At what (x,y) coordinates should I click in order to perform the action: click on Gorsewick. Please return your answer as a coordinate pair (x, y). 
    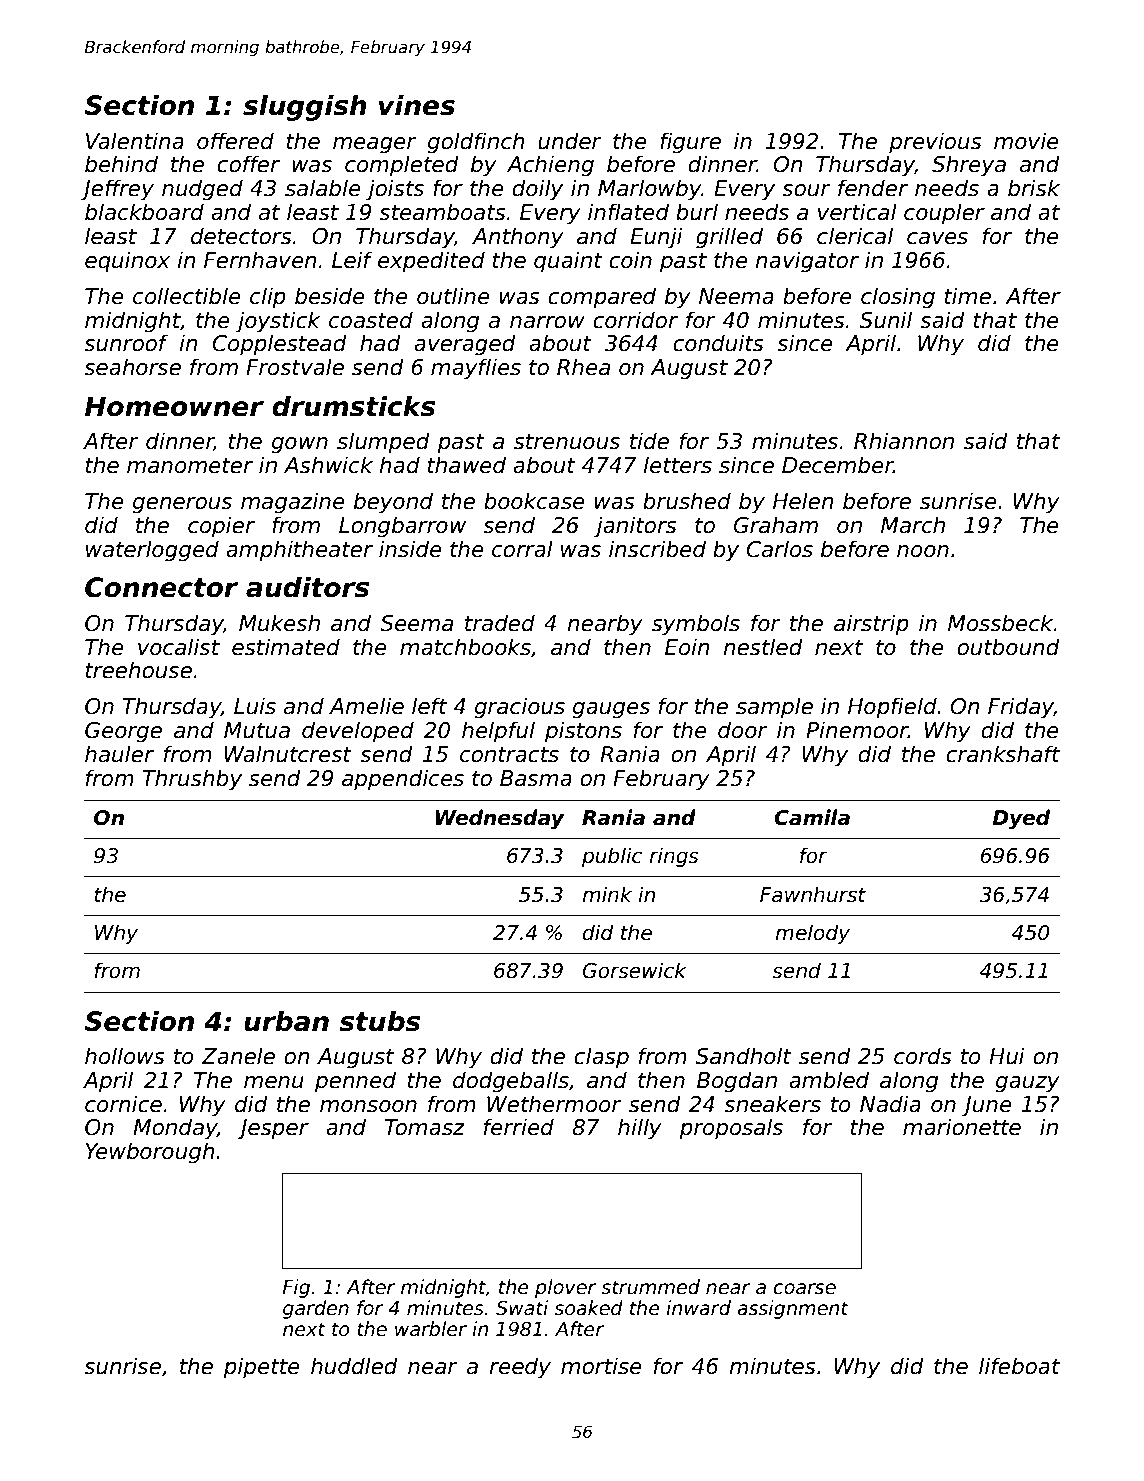
    Looking at the image, I should click on (634, 970).
